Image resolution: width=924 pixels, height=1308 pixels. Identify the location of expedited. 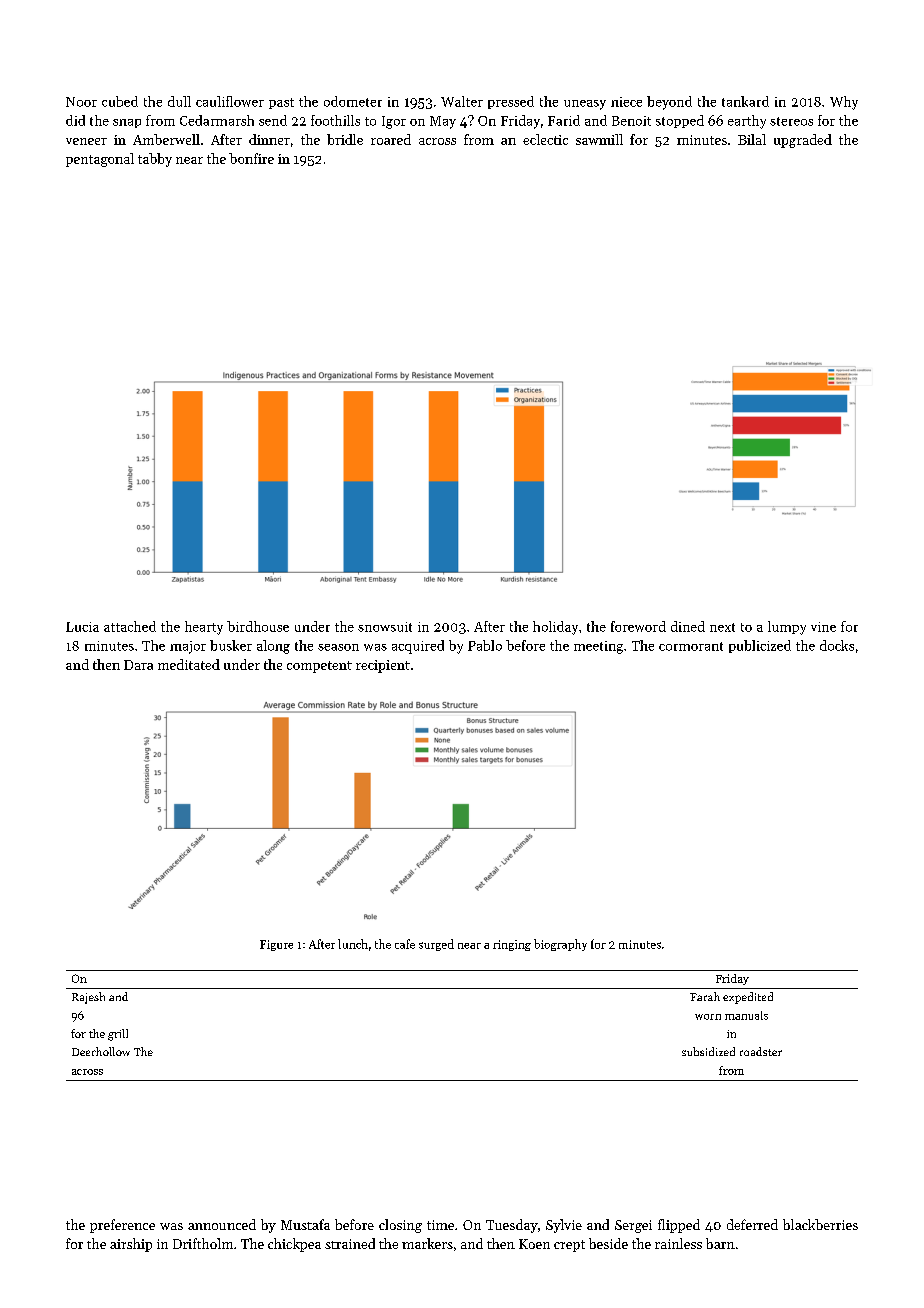
(748, 998).
